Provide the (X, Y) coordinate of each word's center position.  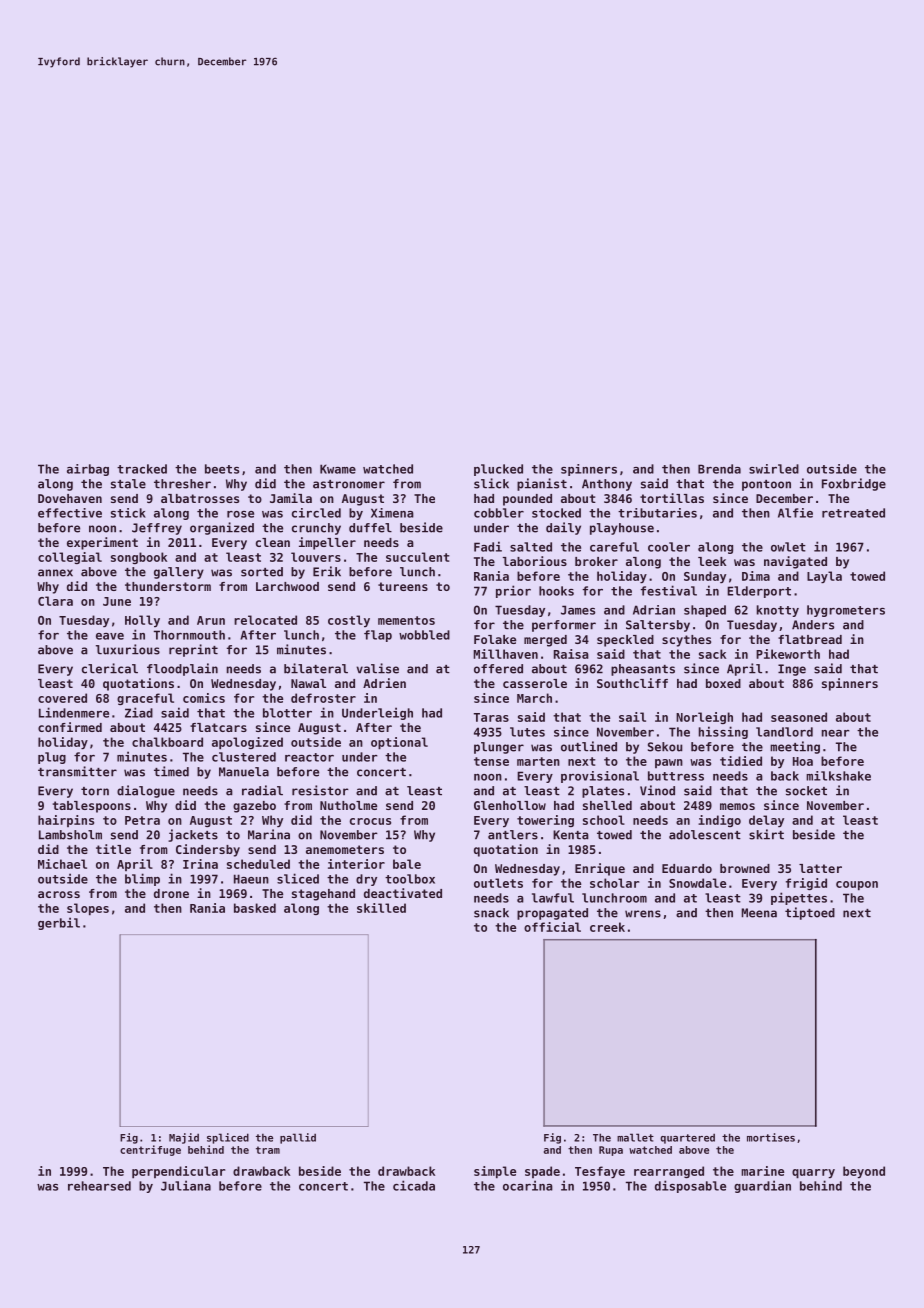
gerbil (59, 923)
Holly (142, 621)
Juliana (186, 1185)
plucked (498, 470)
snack (491, 913)
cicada (414, 1185)
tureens (403, 586)
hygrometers (846, 611)
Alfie (795, 513)
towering (545, 821)
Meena (759, 913)
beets (222, 469)
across (59, 894)
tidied (741, 761)
